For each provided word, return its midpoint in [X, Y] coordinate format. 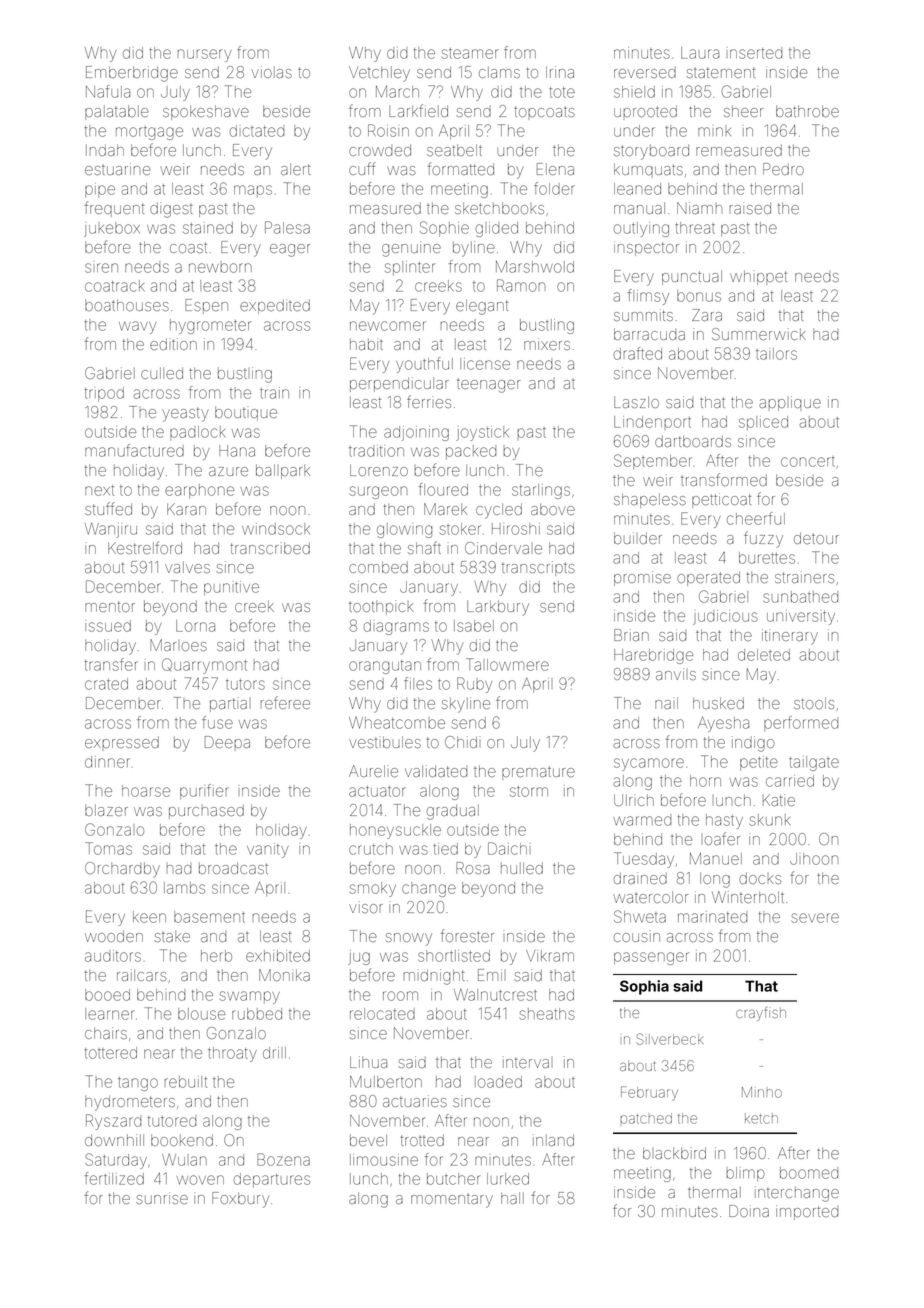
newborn [220, 268]
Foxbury [240, 1200]
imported [807, 1212]
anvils [676, 674]
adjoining [416, 433]
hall [512, 1198]
